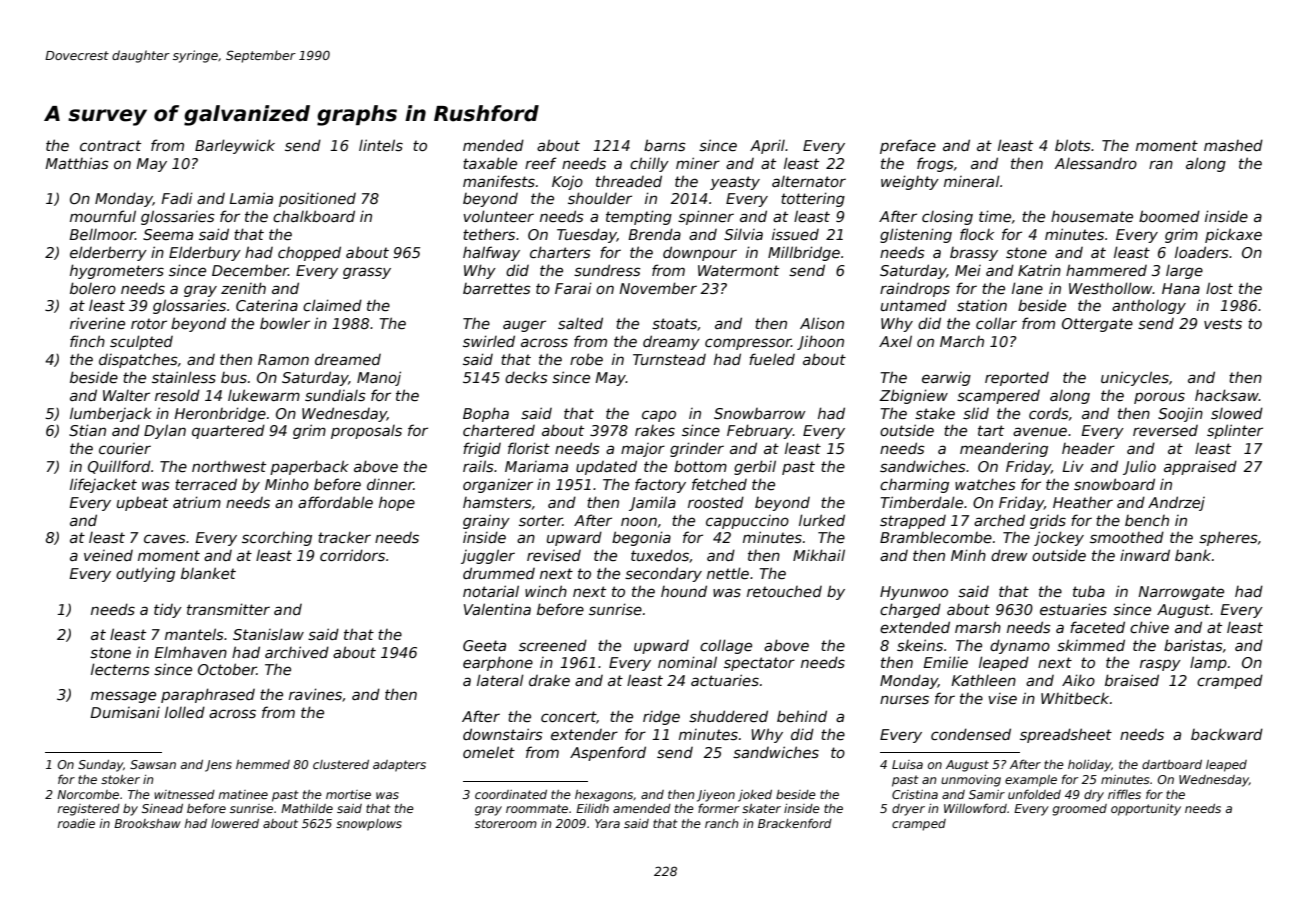  I want to click on downpour, so click(700, 253).
